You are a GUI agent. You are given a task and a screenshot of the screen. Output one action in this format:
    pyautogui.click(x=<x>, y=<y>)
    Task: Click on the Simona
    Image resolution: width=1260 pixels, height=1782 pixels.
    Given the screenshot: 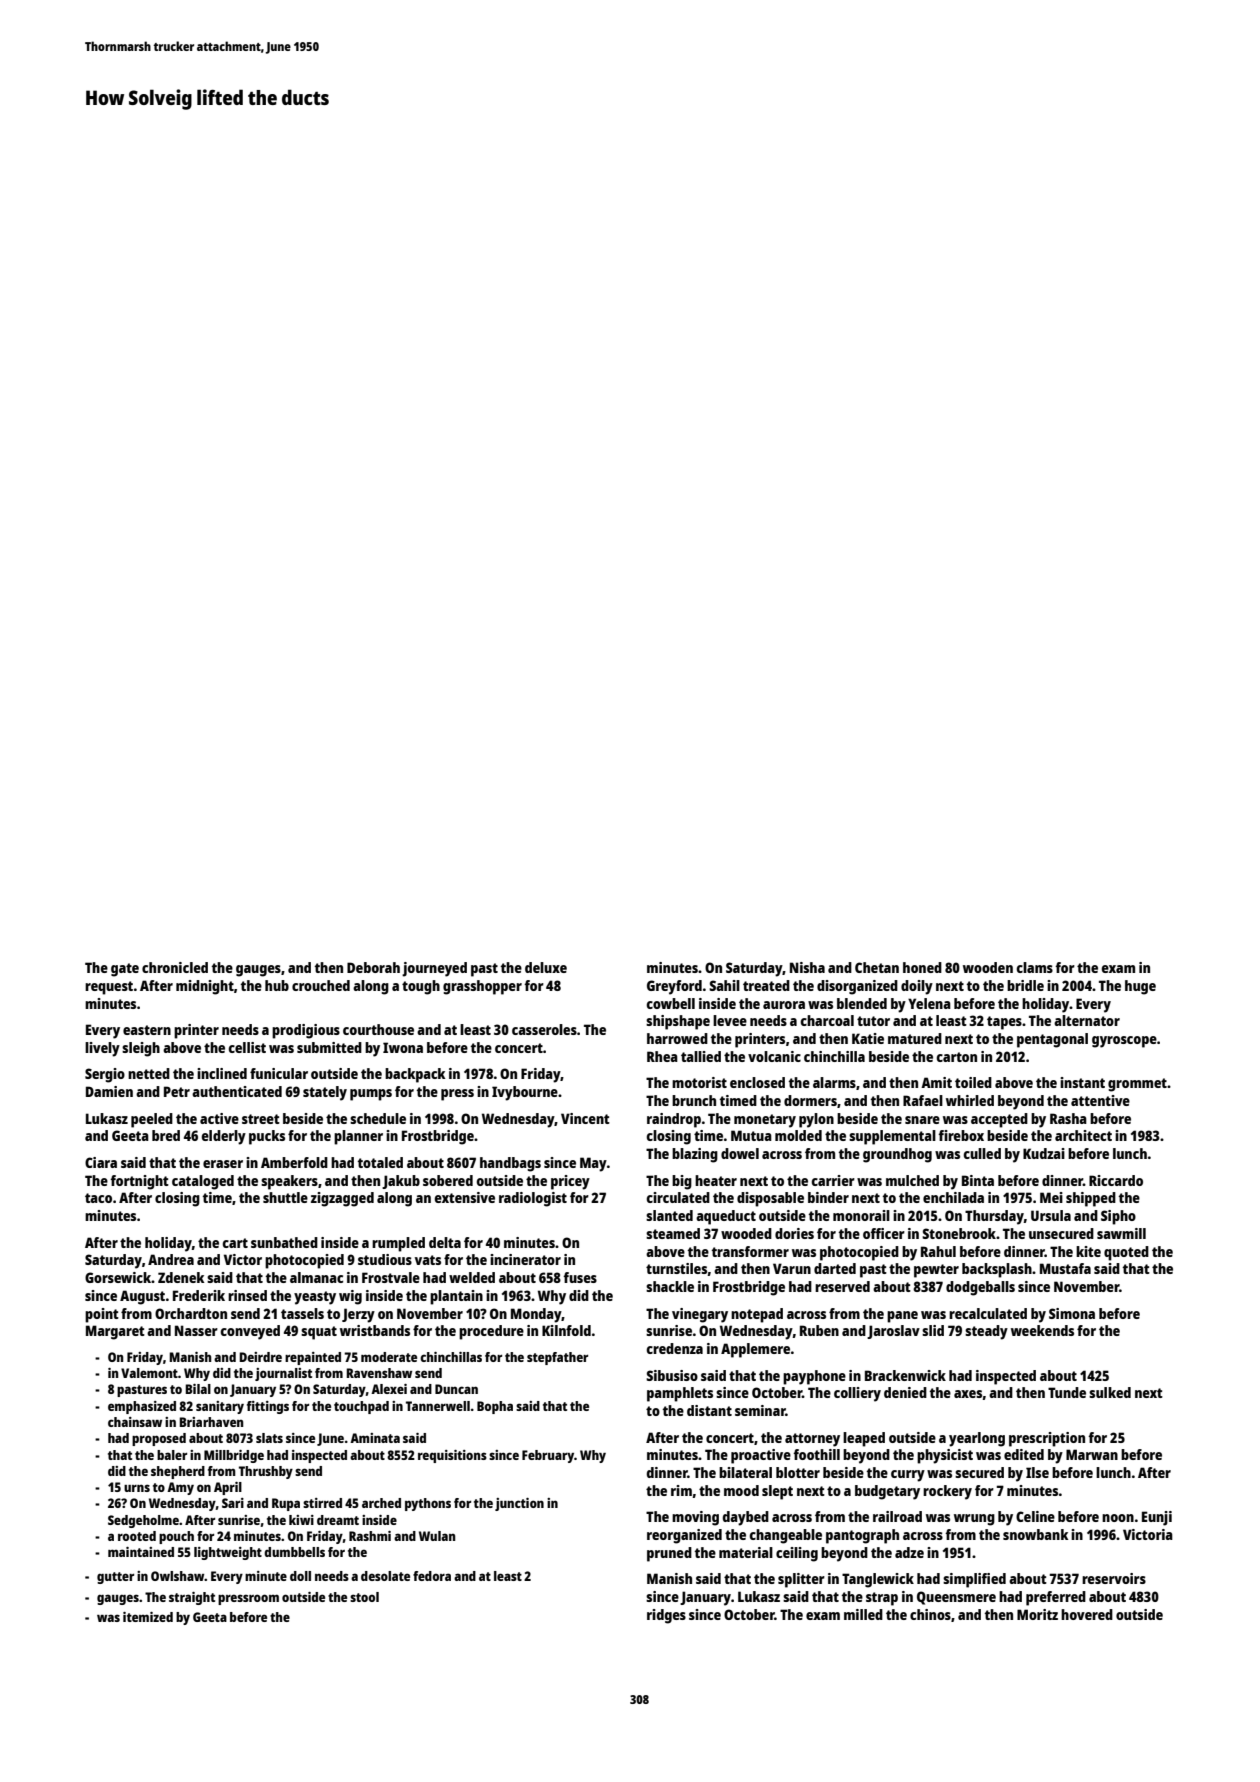 What is the action you would take?
    pyautogui.click(x=1072, y=1313)
